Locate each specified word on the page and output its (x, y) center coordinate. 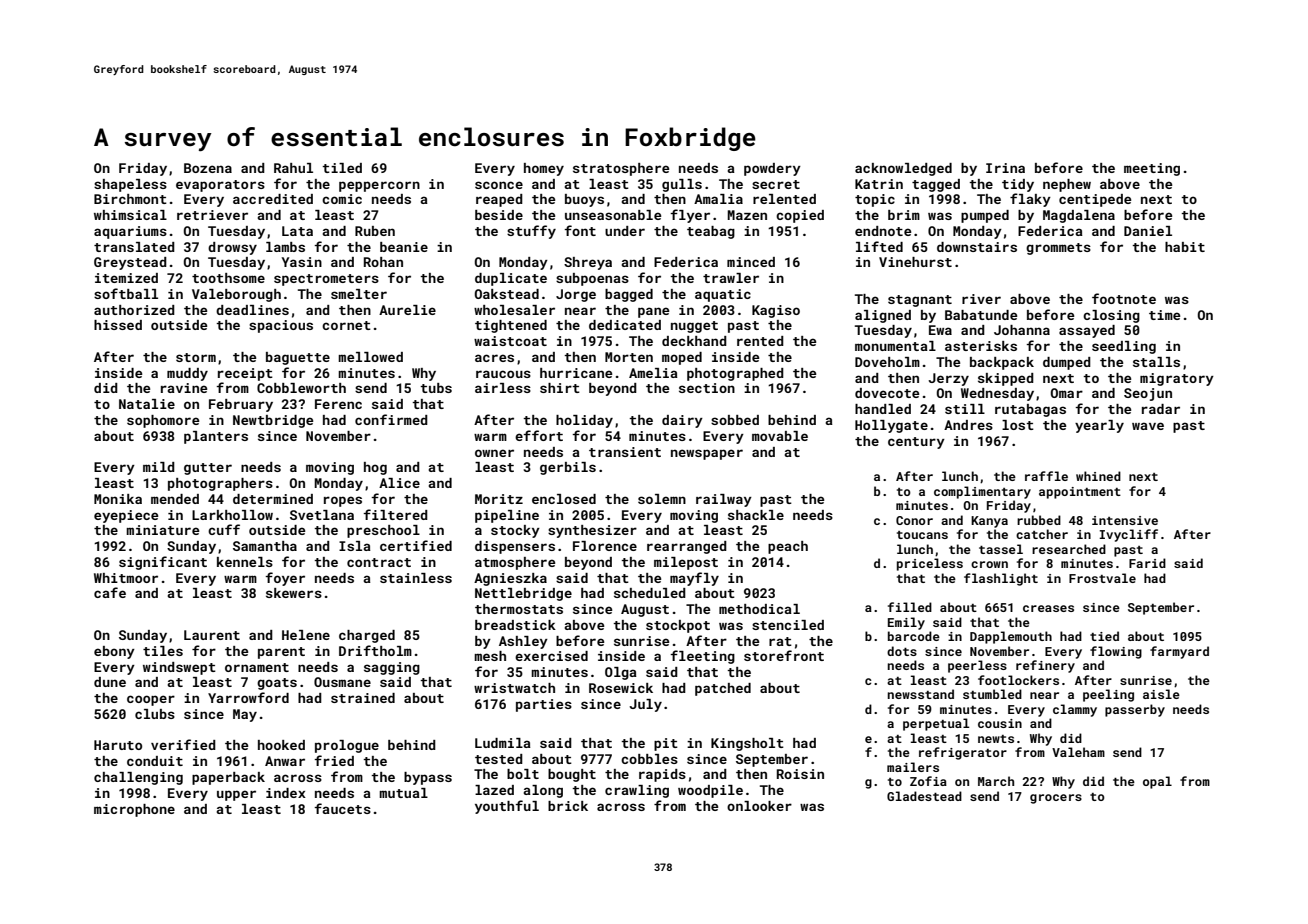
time (1164, 315)
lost (1018, 425)
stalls (1156, 362)
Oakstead (507, 294)
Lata (297, 231)
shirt (560, 388)
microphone (134, 810)
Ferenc (338, 404)
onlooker (759, 806)
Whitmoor (126, 578)
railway (724, 500)
